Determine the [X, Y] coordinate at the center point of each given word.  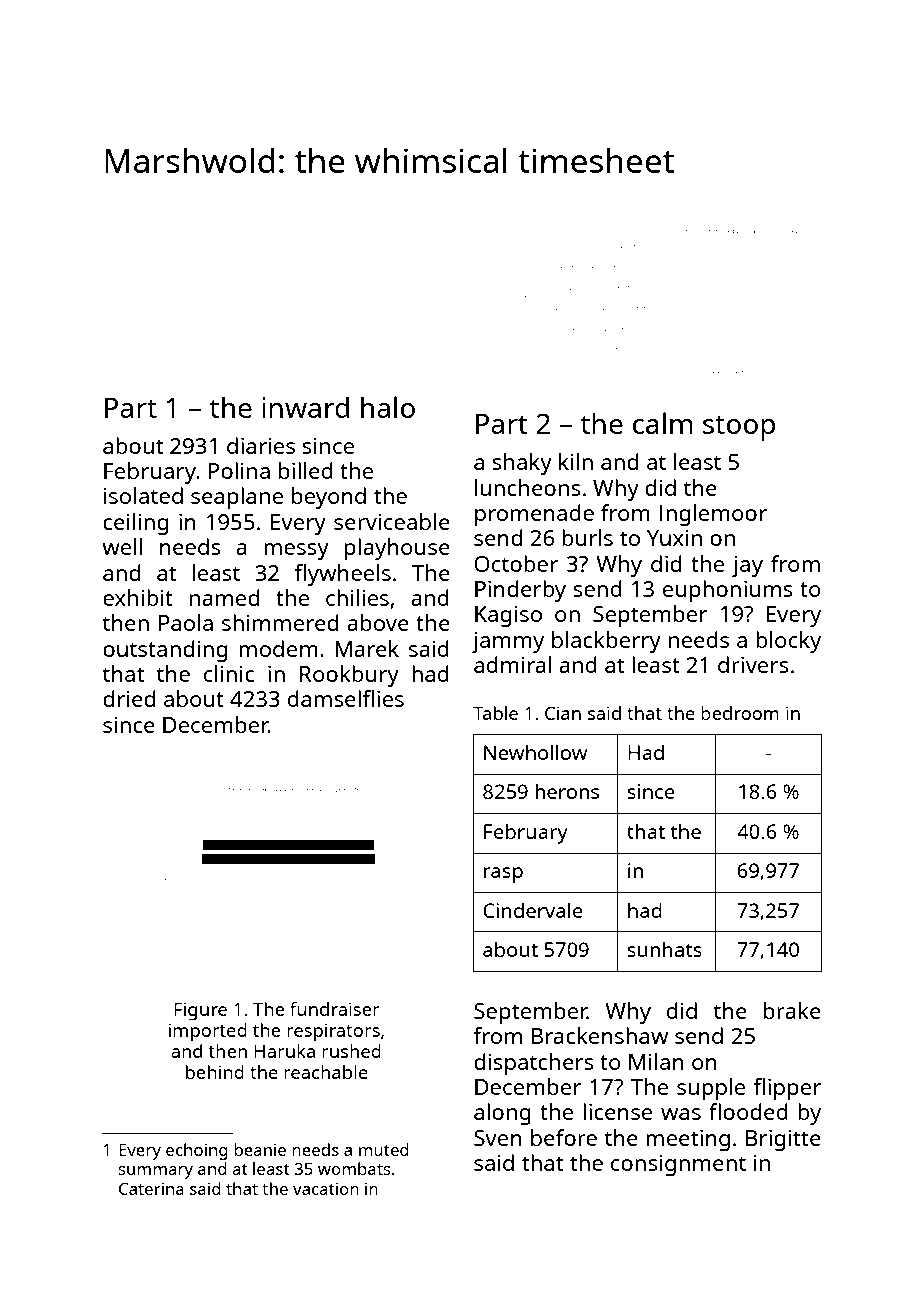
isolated [143, 495]
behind [215, 1072]
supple [711, 1089]
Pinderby [520, 591]
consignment [678, 1165]
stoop [739, 428]
